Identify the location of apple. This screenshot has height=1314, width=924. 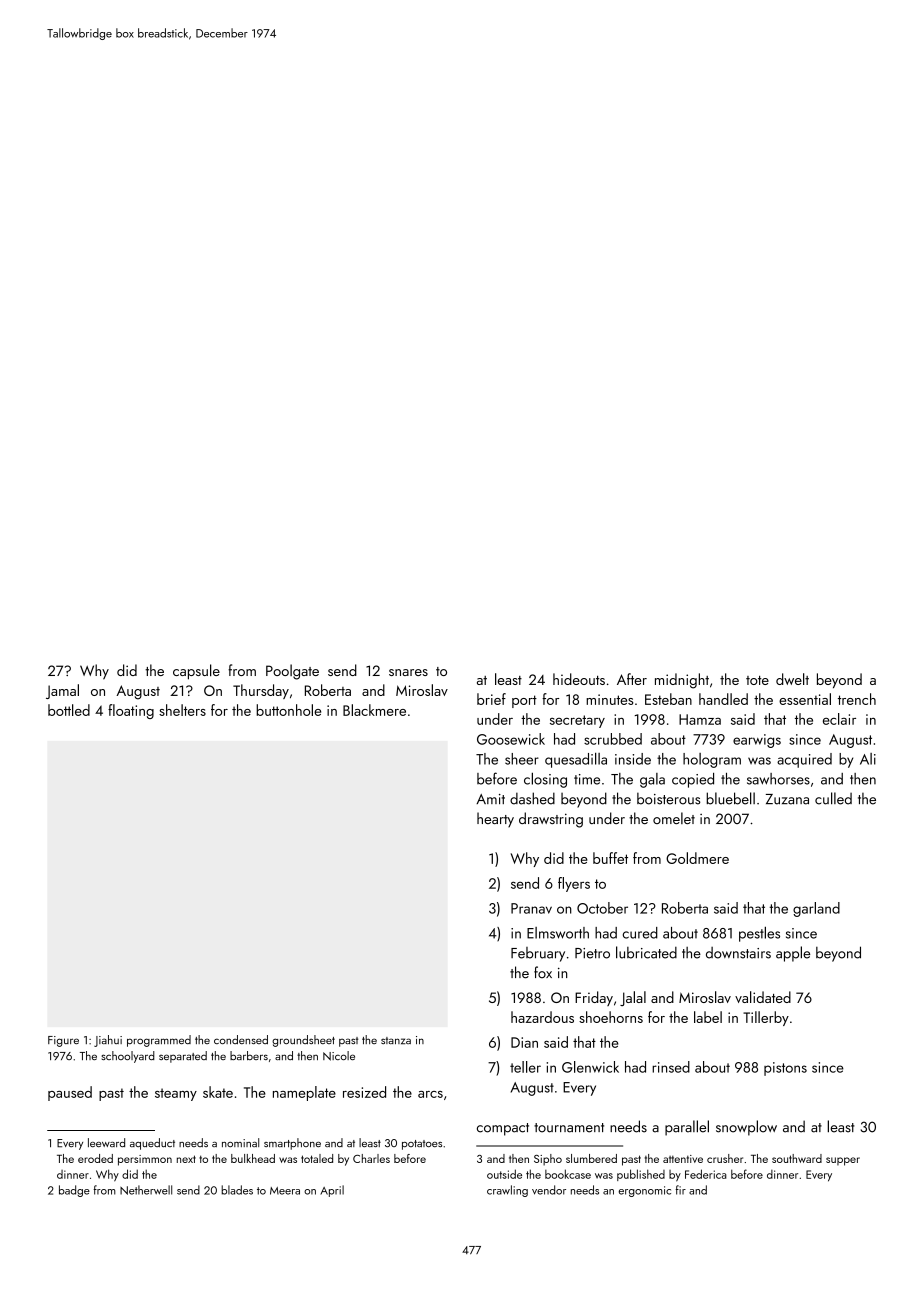
(793, 954).
